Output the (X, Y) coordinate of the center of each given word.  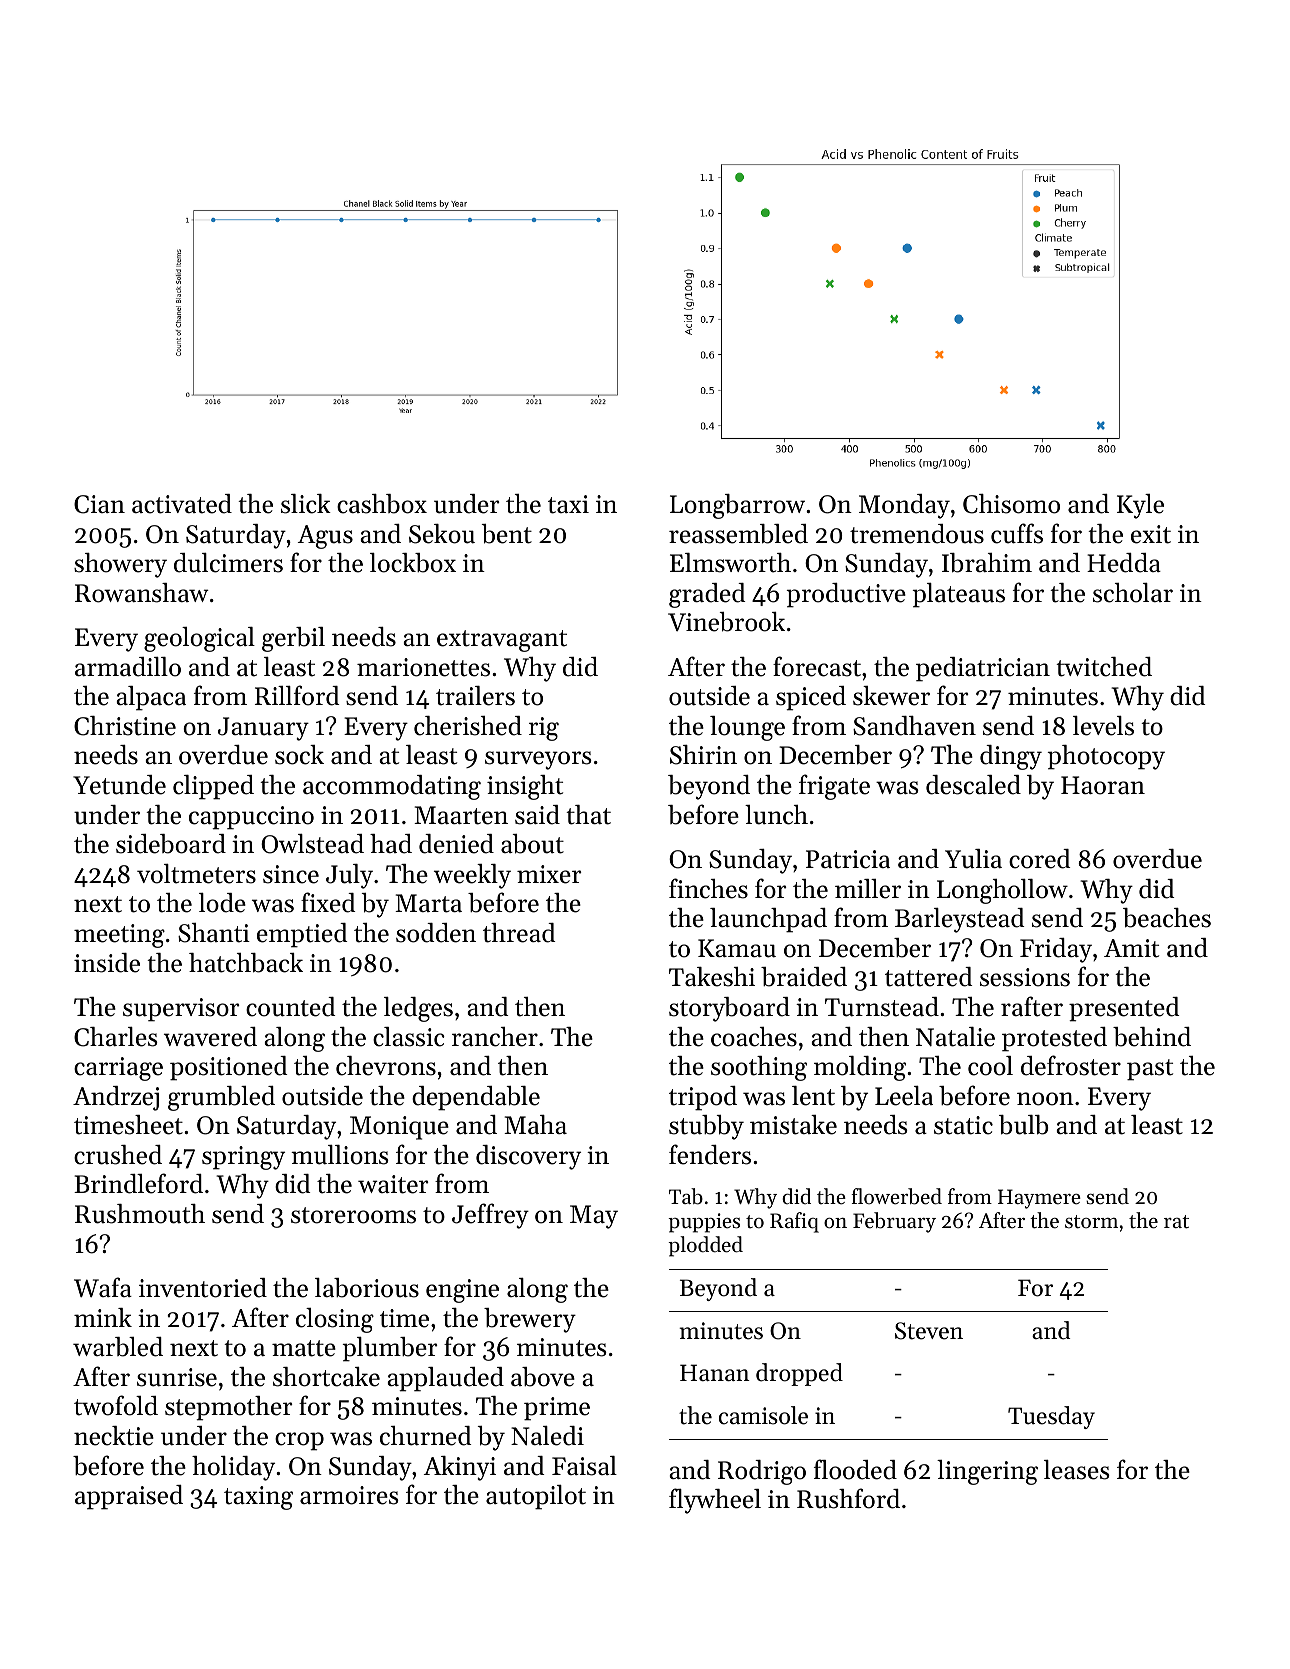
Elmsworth (730, 563)
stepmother (229, 1408)
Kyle (1140, 506)
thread (519, 933)
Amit (1131, 948)
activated (182, 504)
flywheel (715, 1501)
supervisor (181, 1010)
